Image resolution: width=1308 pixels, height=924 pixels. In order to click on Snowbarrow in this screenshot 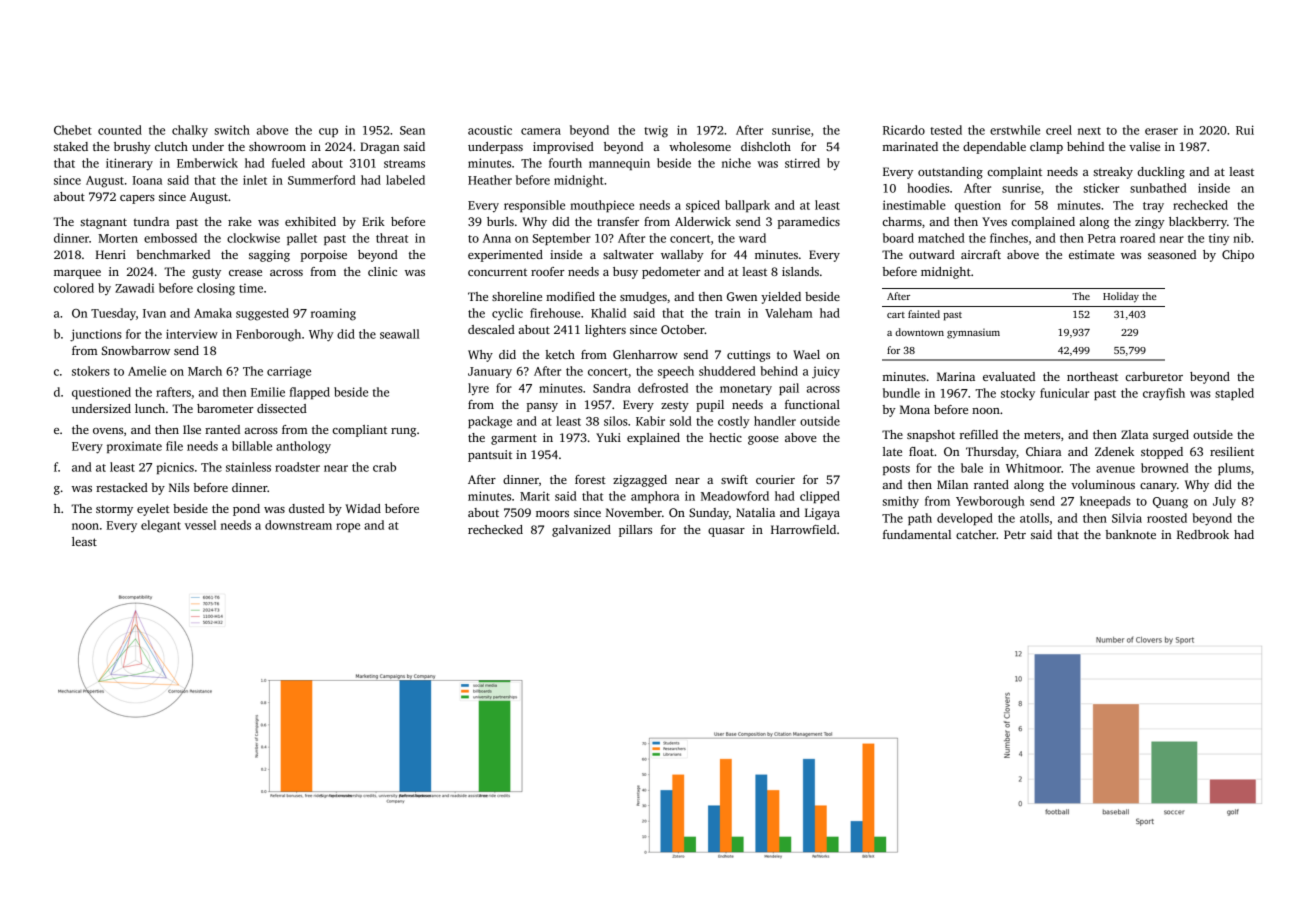, I will do `click(136, 350)`.
